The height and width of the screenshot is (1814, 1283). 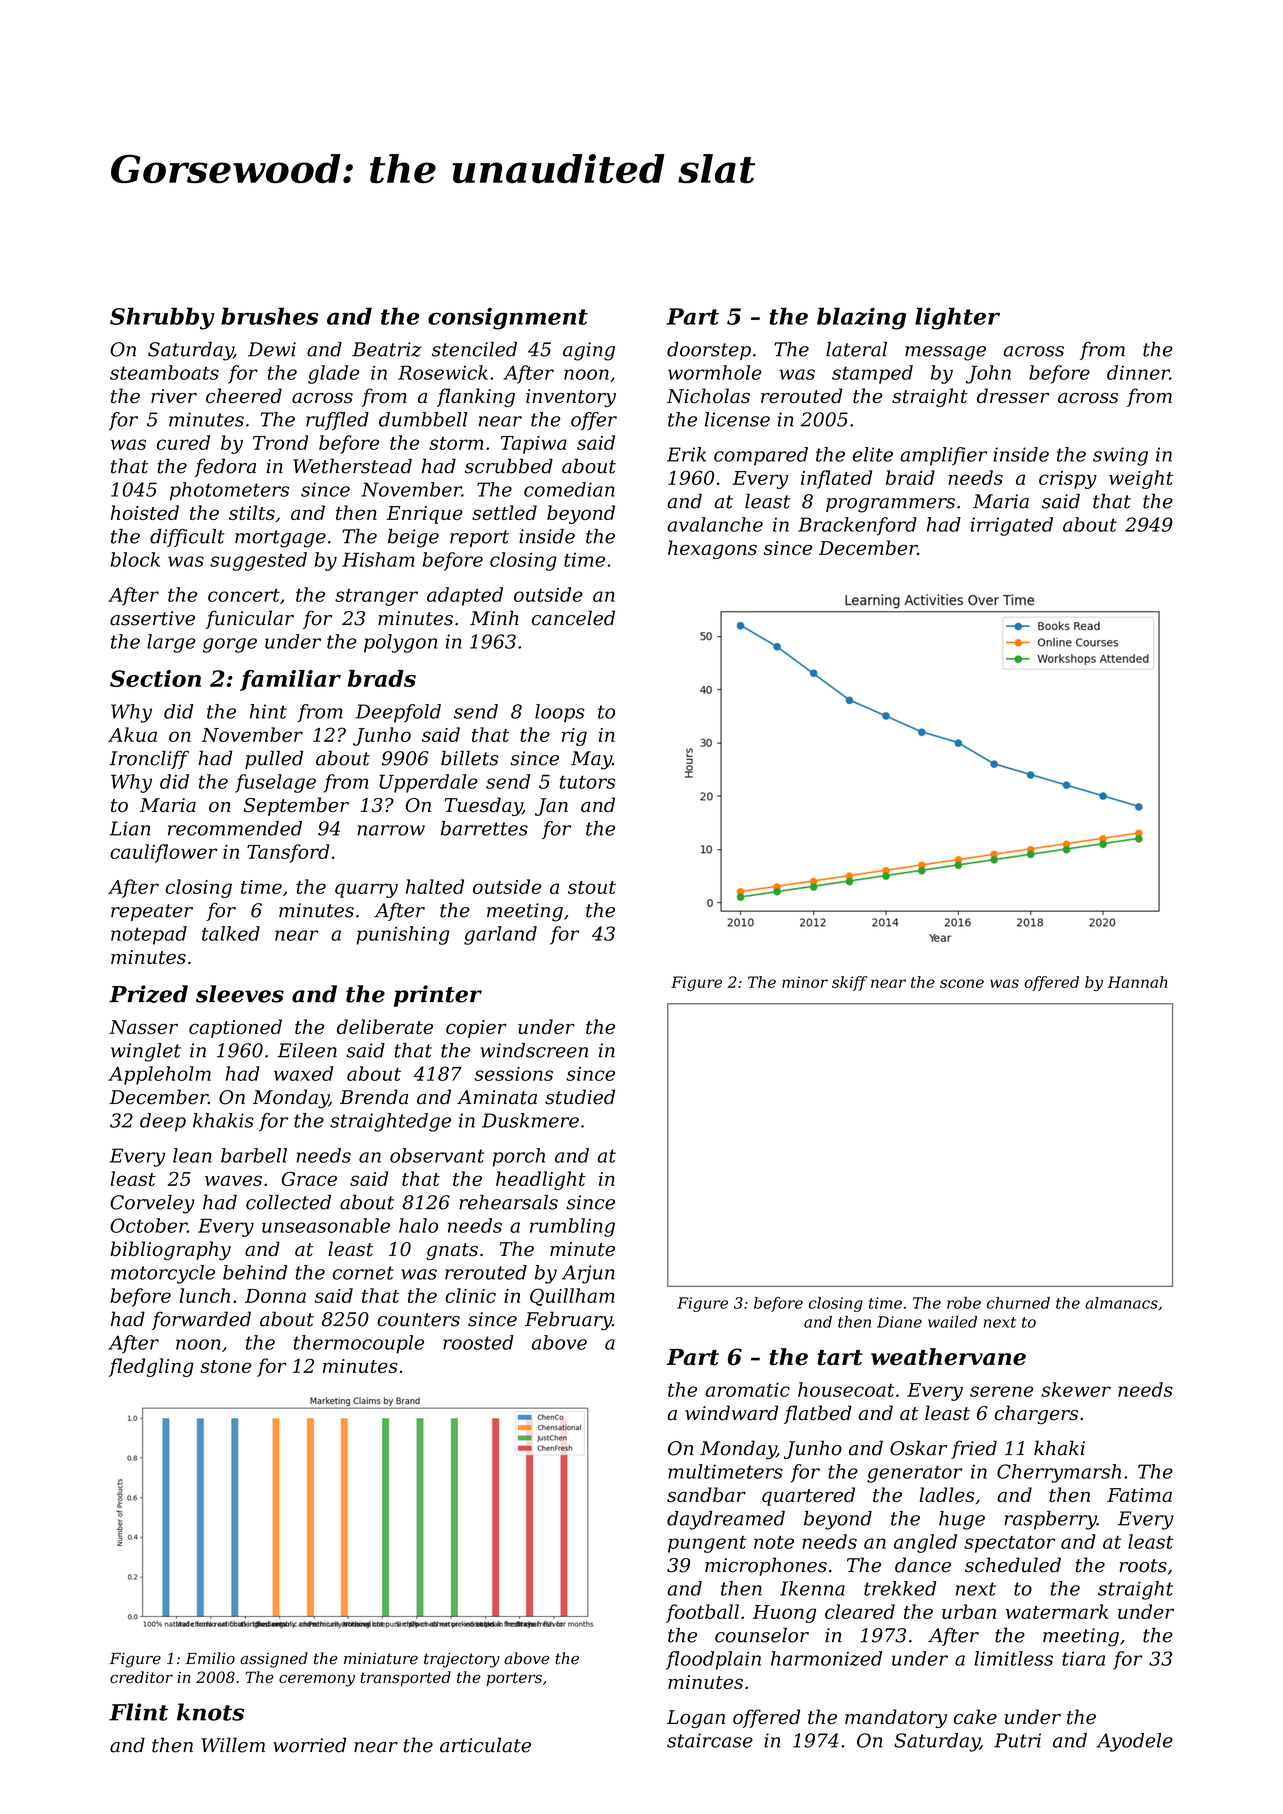 I want to click on gnats, so click(x=452, y=1251).
